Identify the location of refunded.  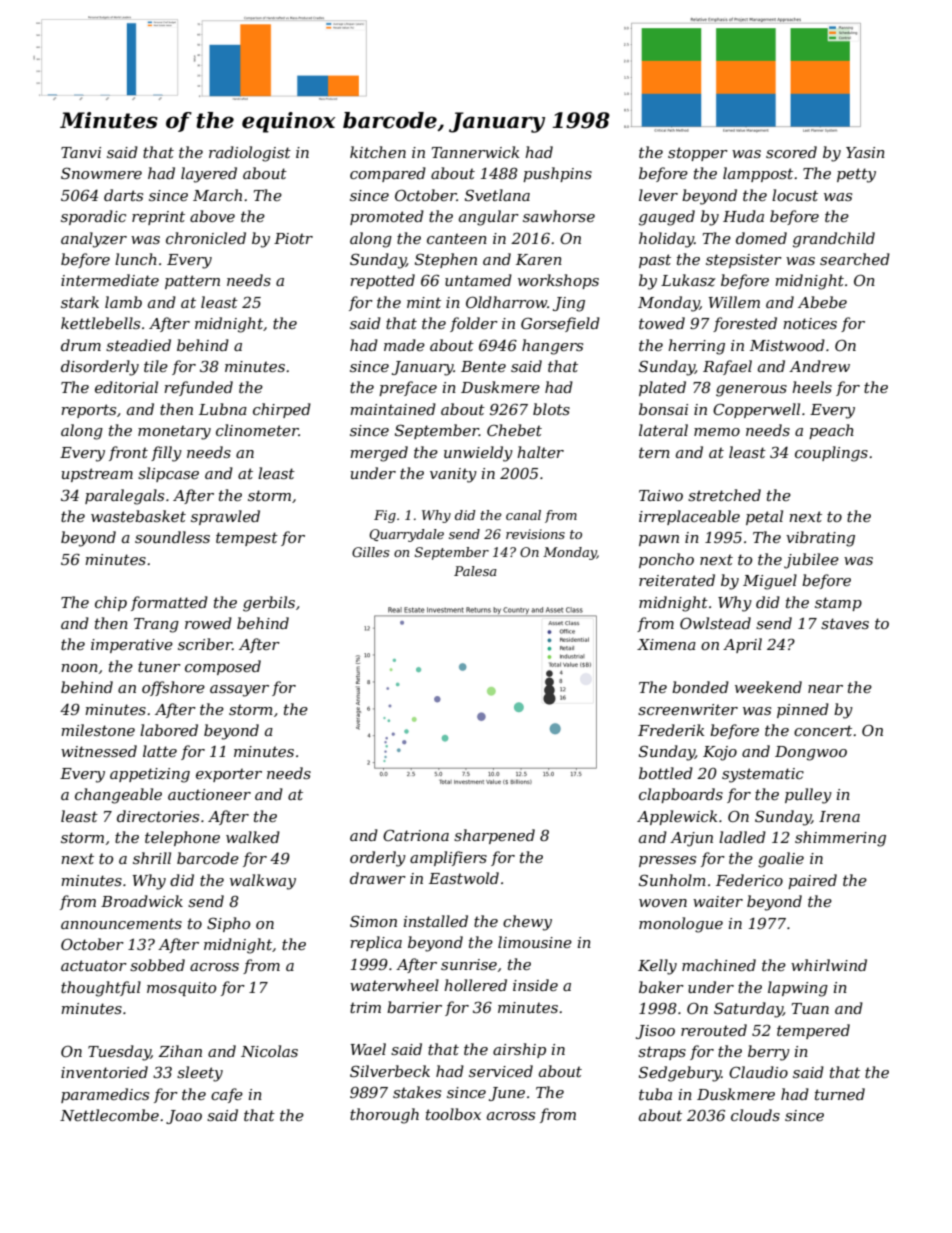
(198, 388).
